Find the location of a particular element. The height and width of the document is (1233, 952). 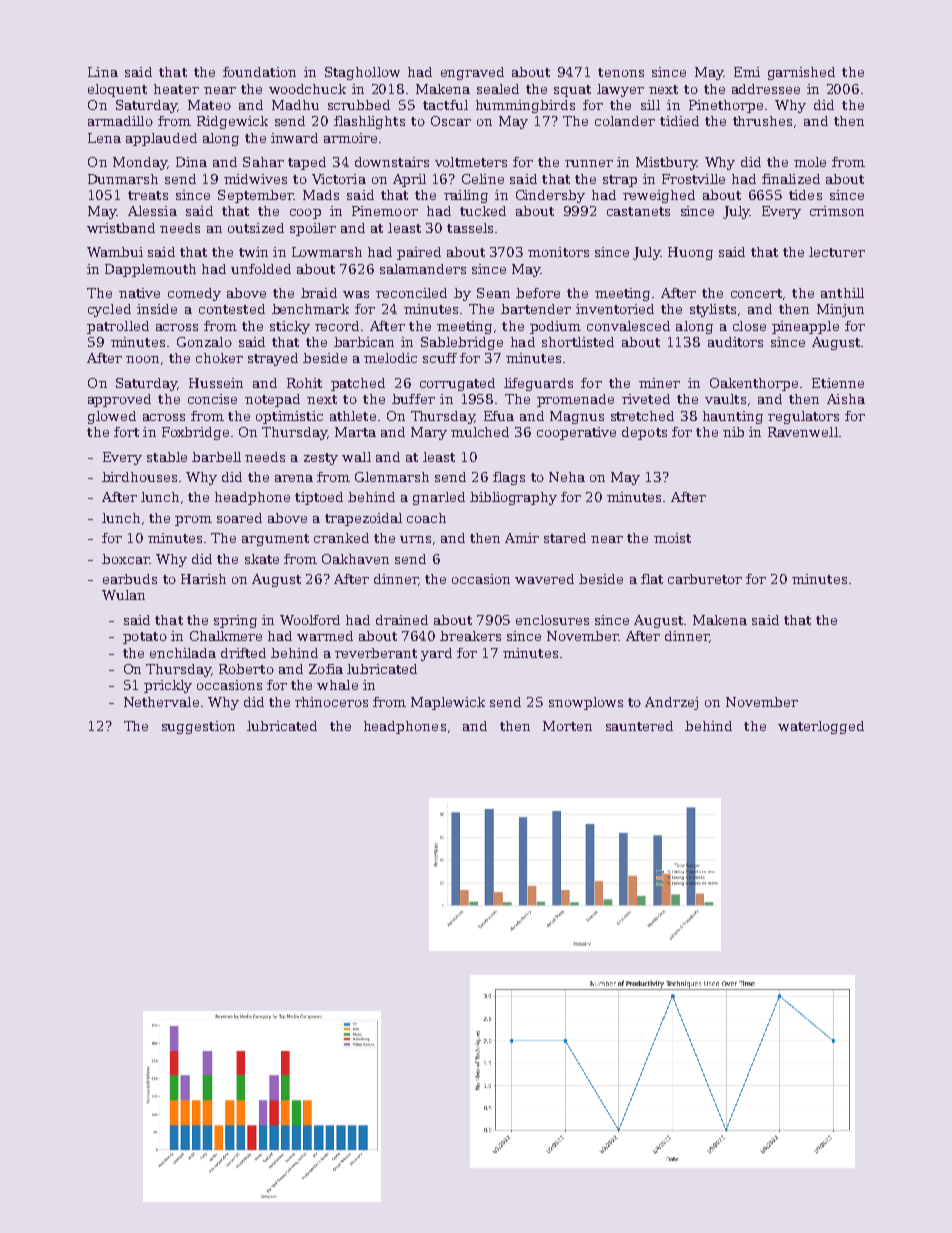

Morten is located at coordinates (567, 726).
